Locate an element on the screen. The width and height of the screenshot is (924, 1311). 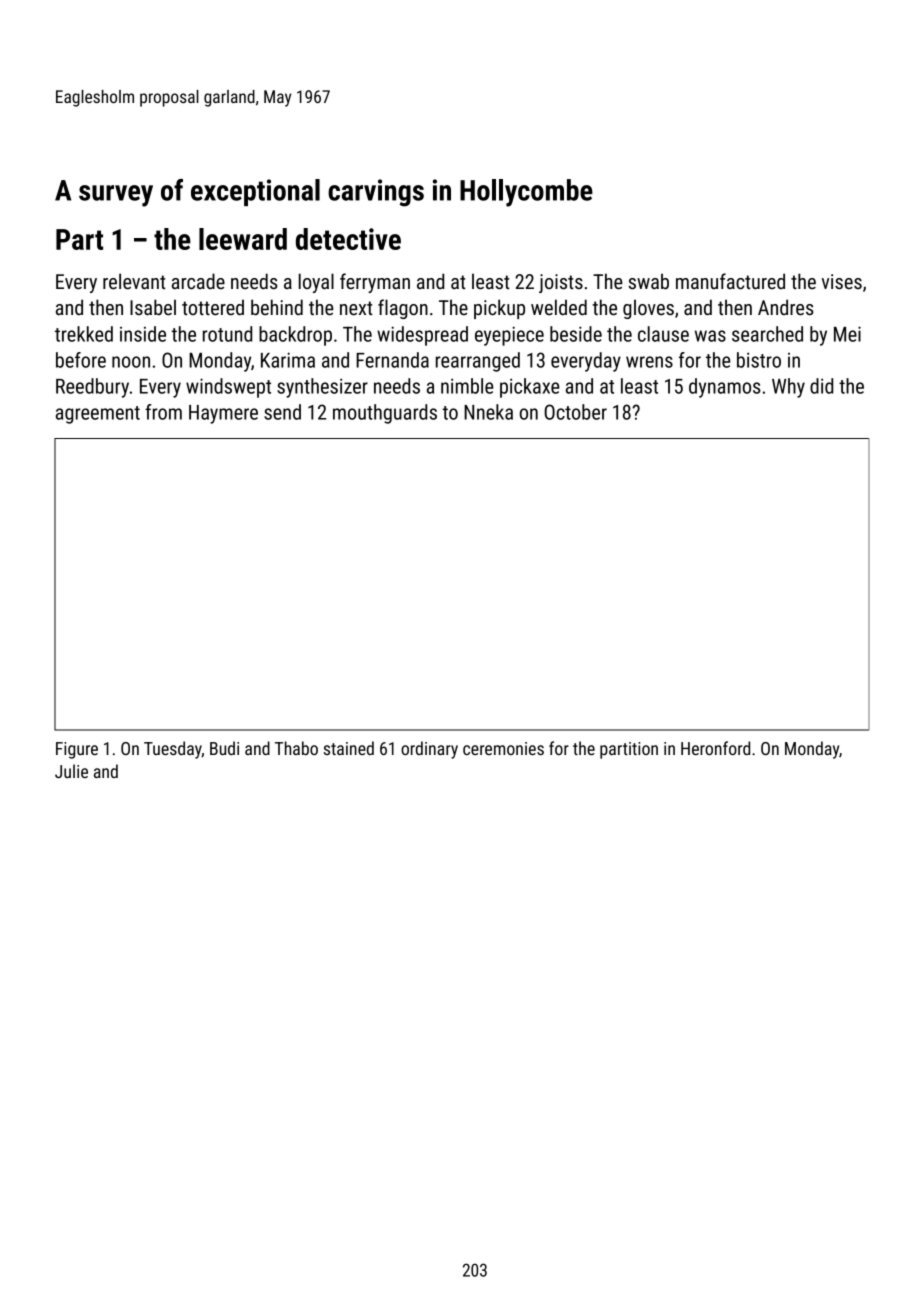
Budi is located at coordinates (224, 748).
